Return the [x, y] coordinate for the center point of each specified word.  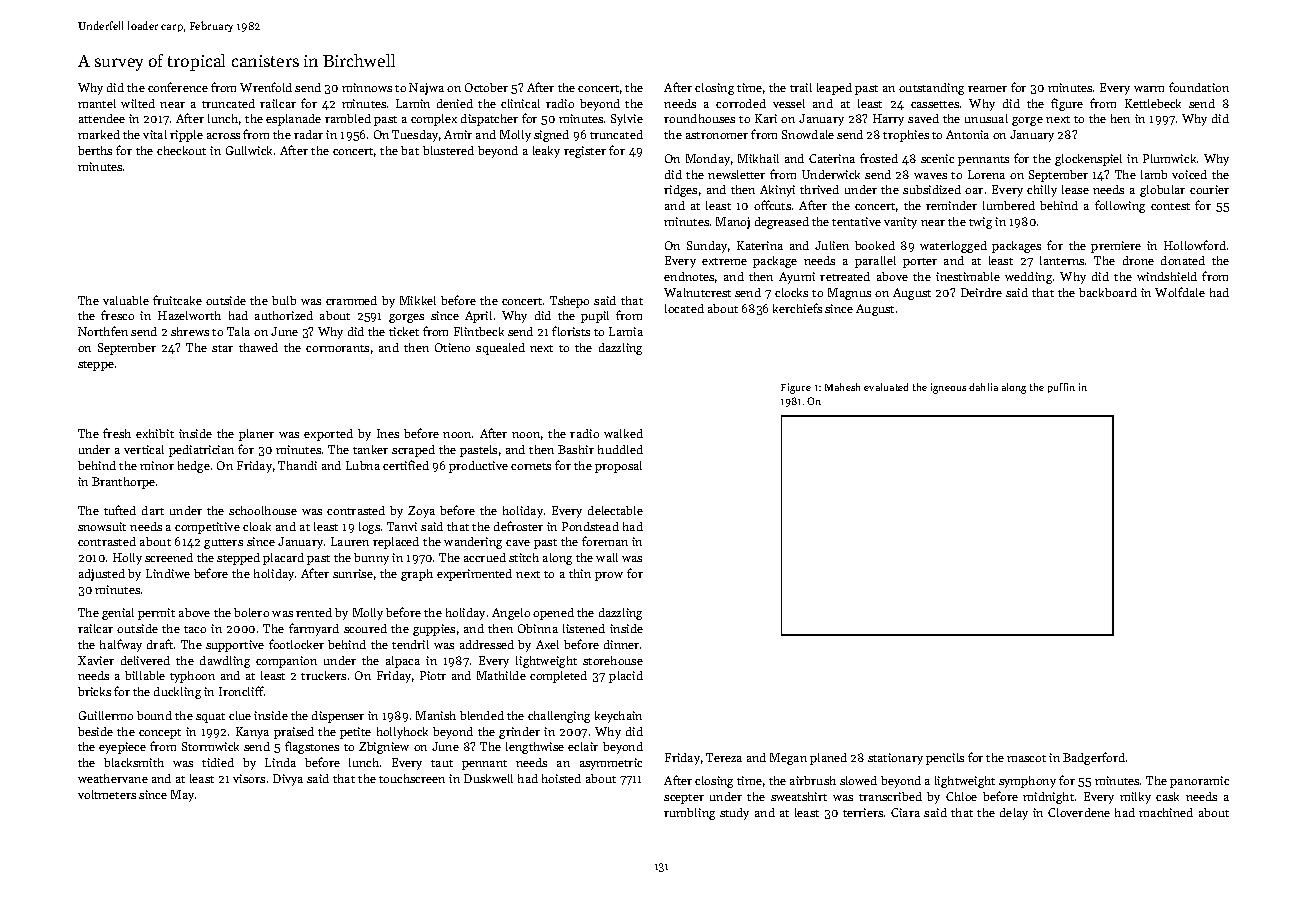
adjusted [102, 575]
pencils [945, 759]
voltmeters [107, 794]
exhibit [155, 433]
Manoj [733, 223]
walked [623, 433]
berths [95, 150]
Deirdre [981, 292]
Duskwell [488, 778]
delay [1014, 814]
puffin [1061, 388]
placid [626, 677]
